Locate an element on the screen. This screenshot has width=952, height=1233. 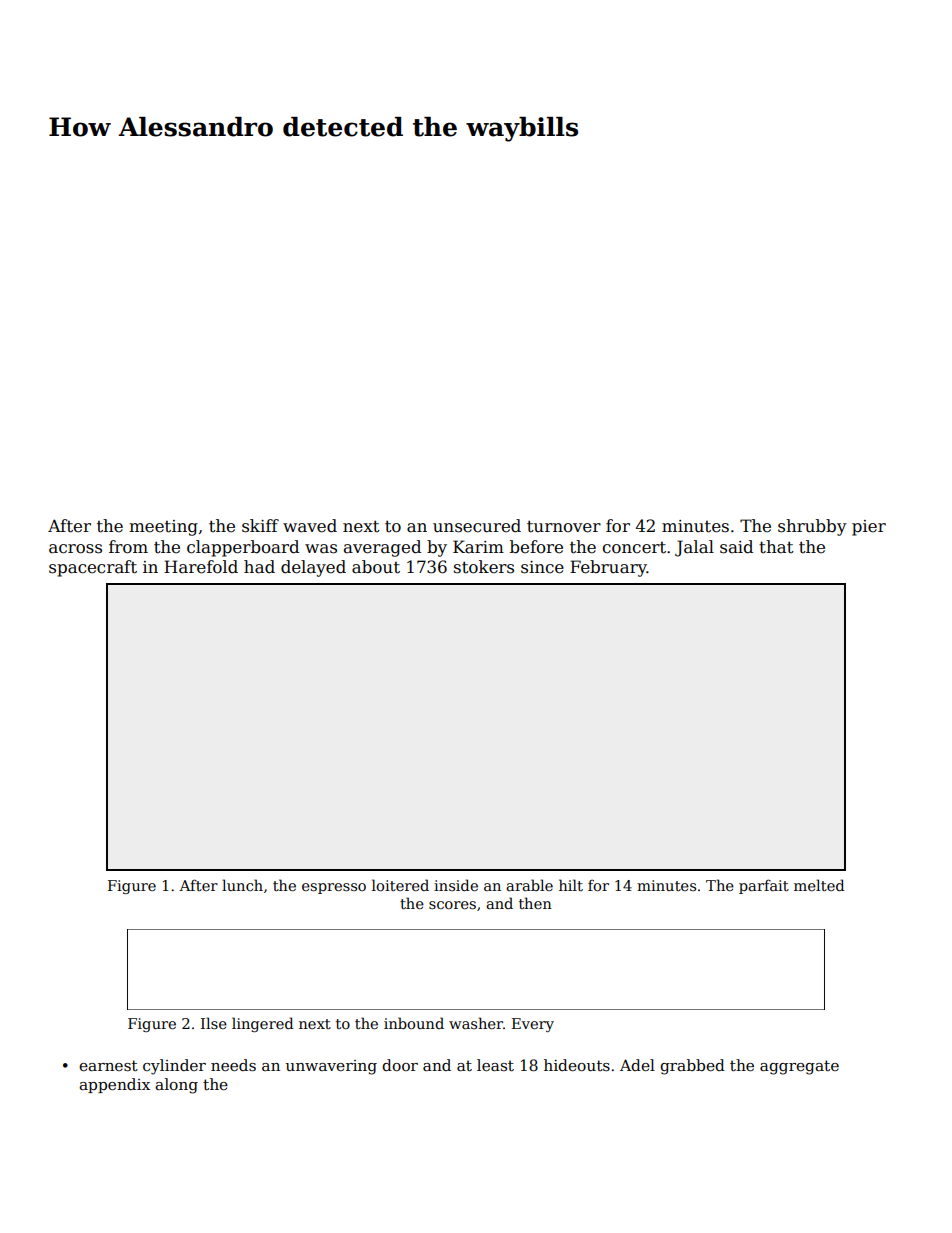
appendix is located at coordinates (114, 1085).
